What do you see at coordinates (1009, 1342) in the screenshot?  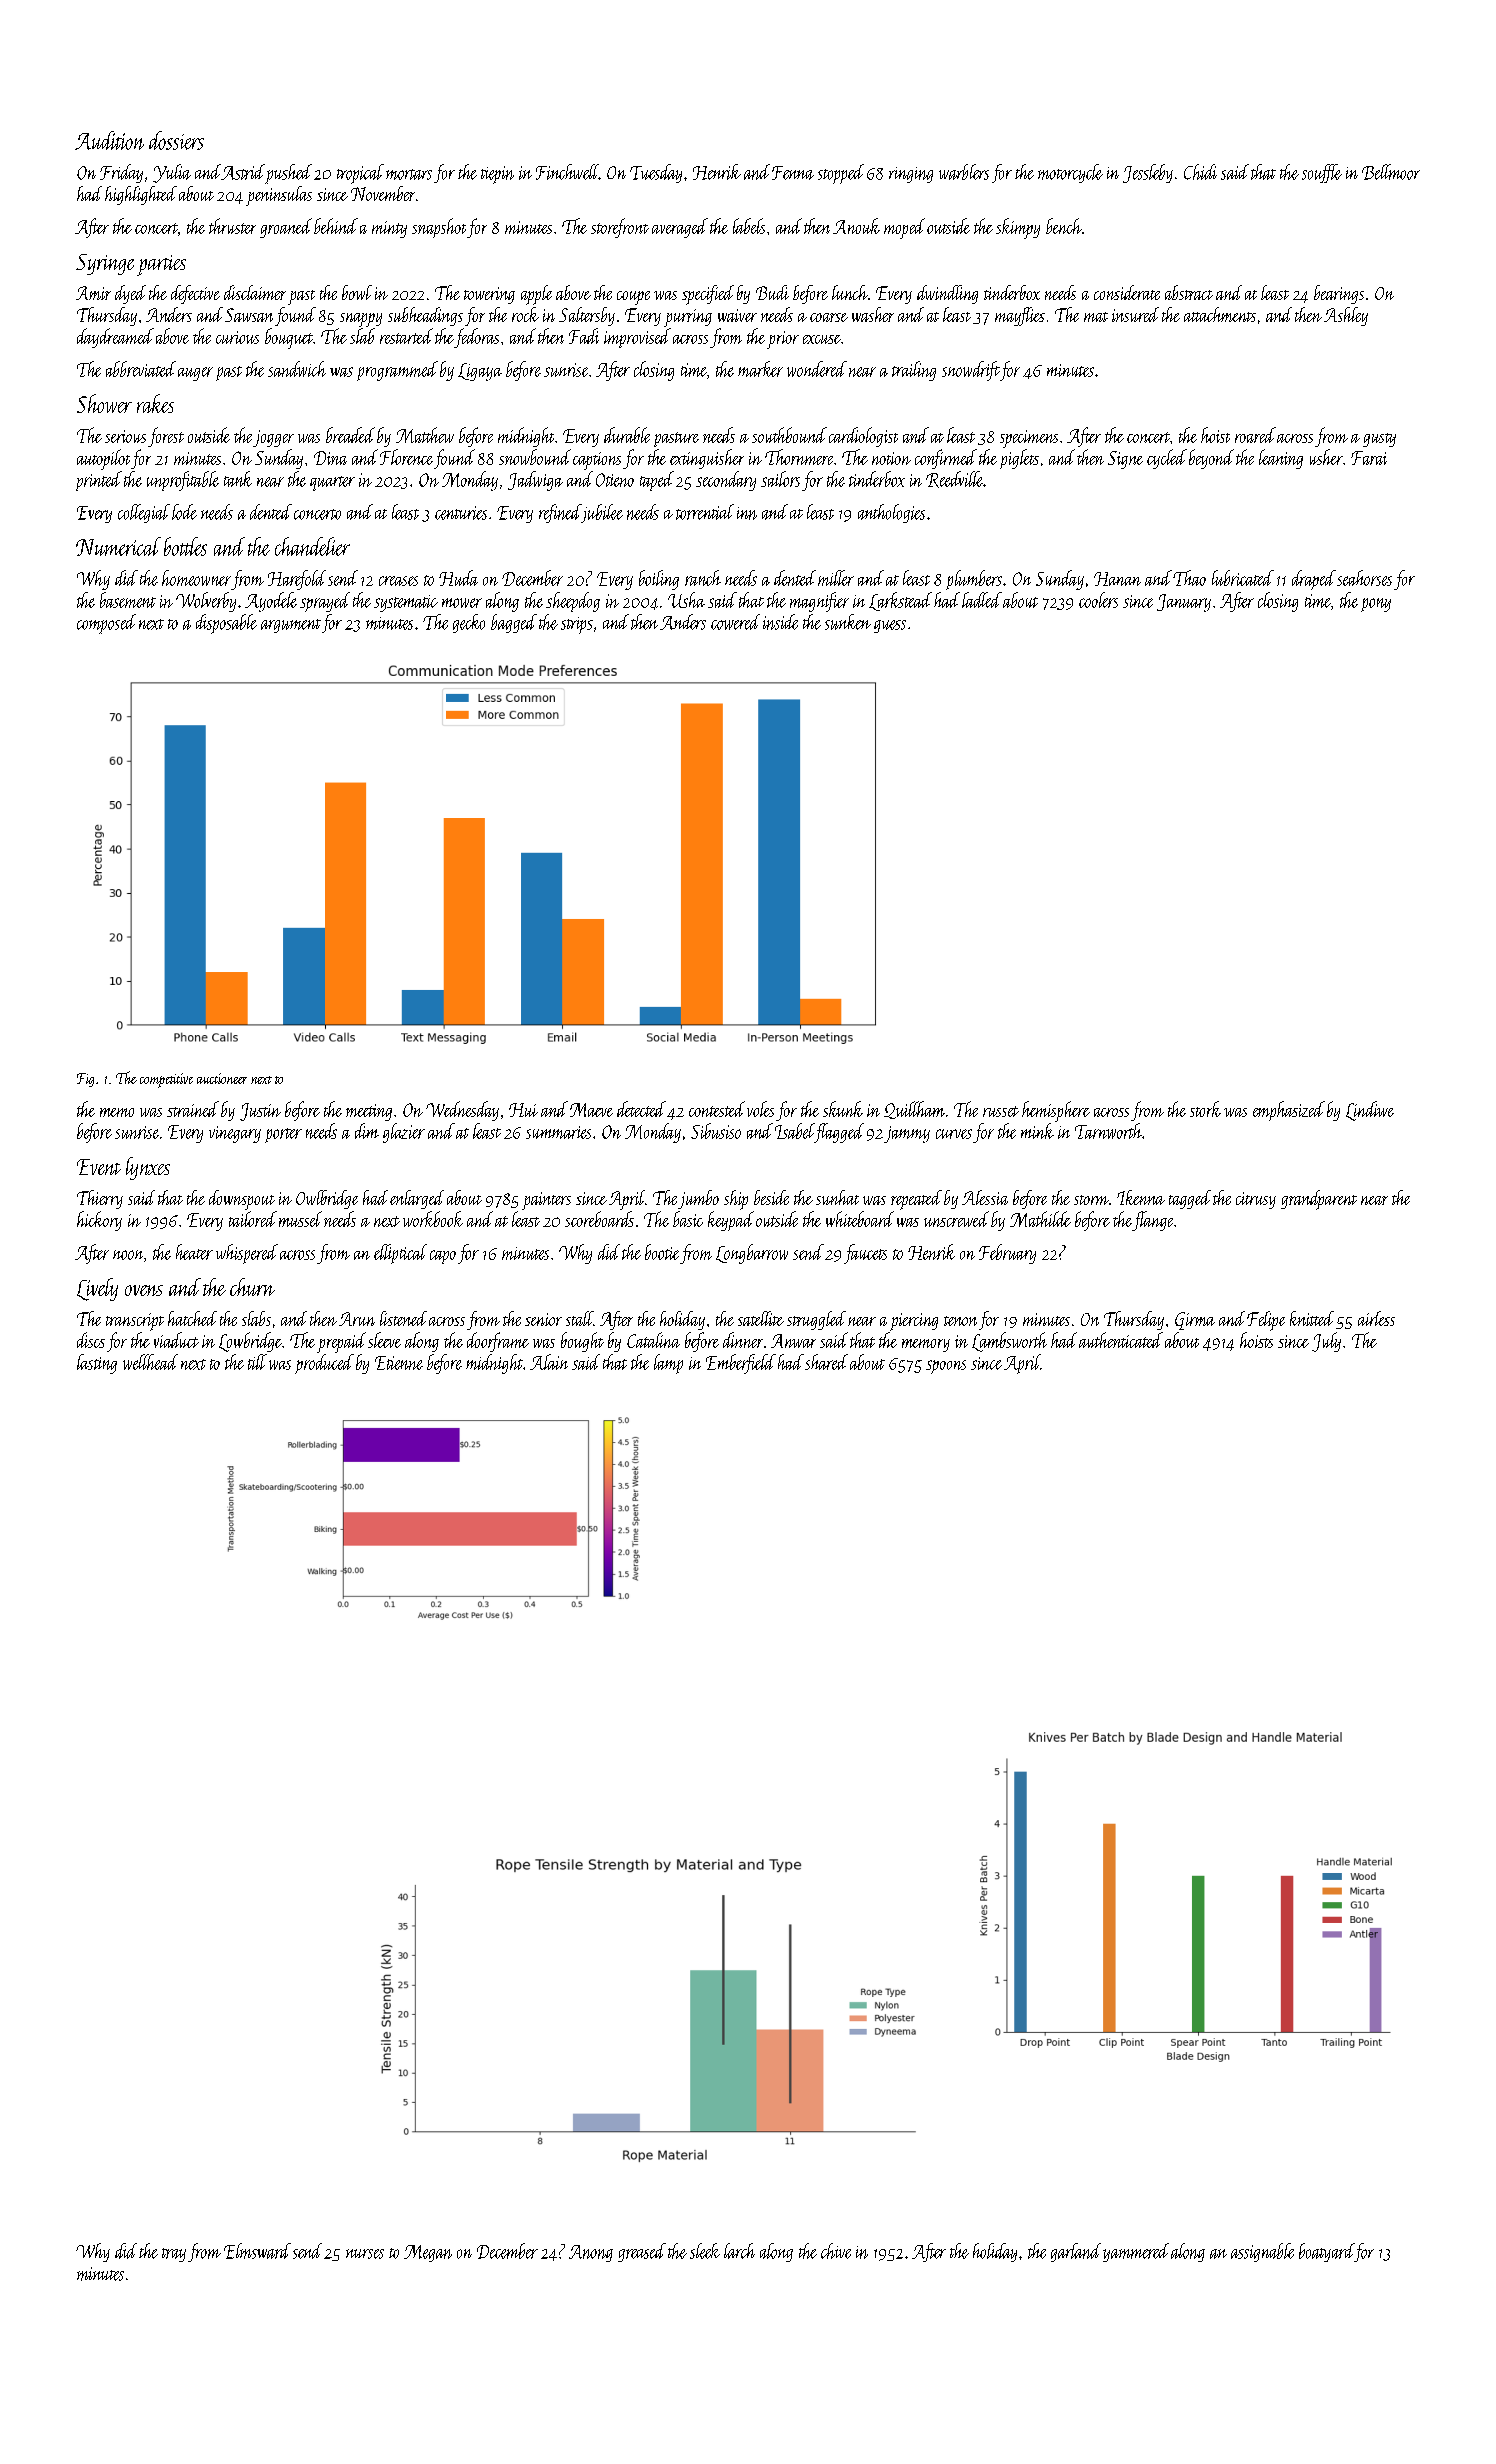 I see `Lambsworth` at bounding box center [1009, 1342].
